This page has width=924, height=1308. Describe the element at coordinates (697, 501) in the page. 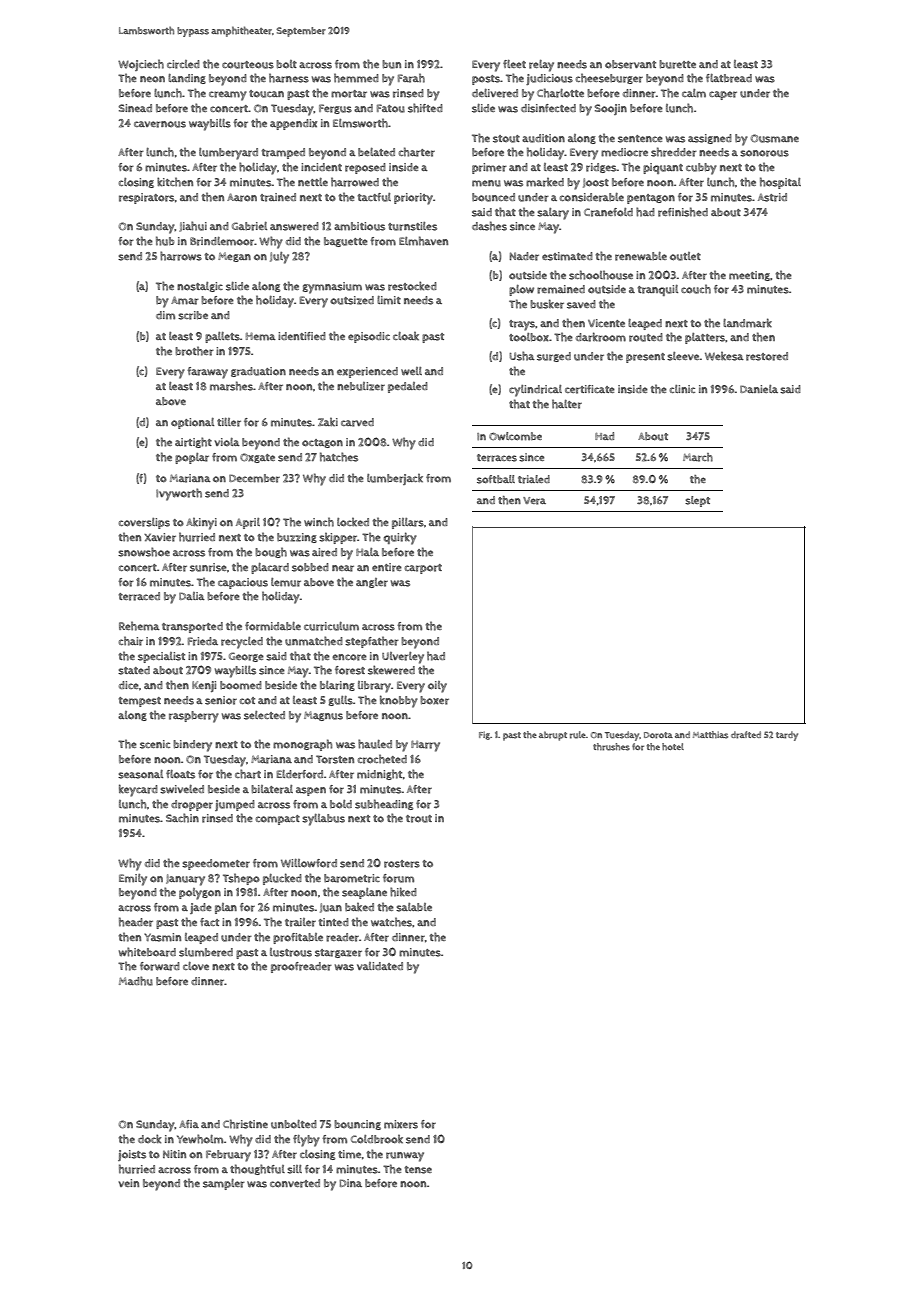

I see `slept` at that location.
